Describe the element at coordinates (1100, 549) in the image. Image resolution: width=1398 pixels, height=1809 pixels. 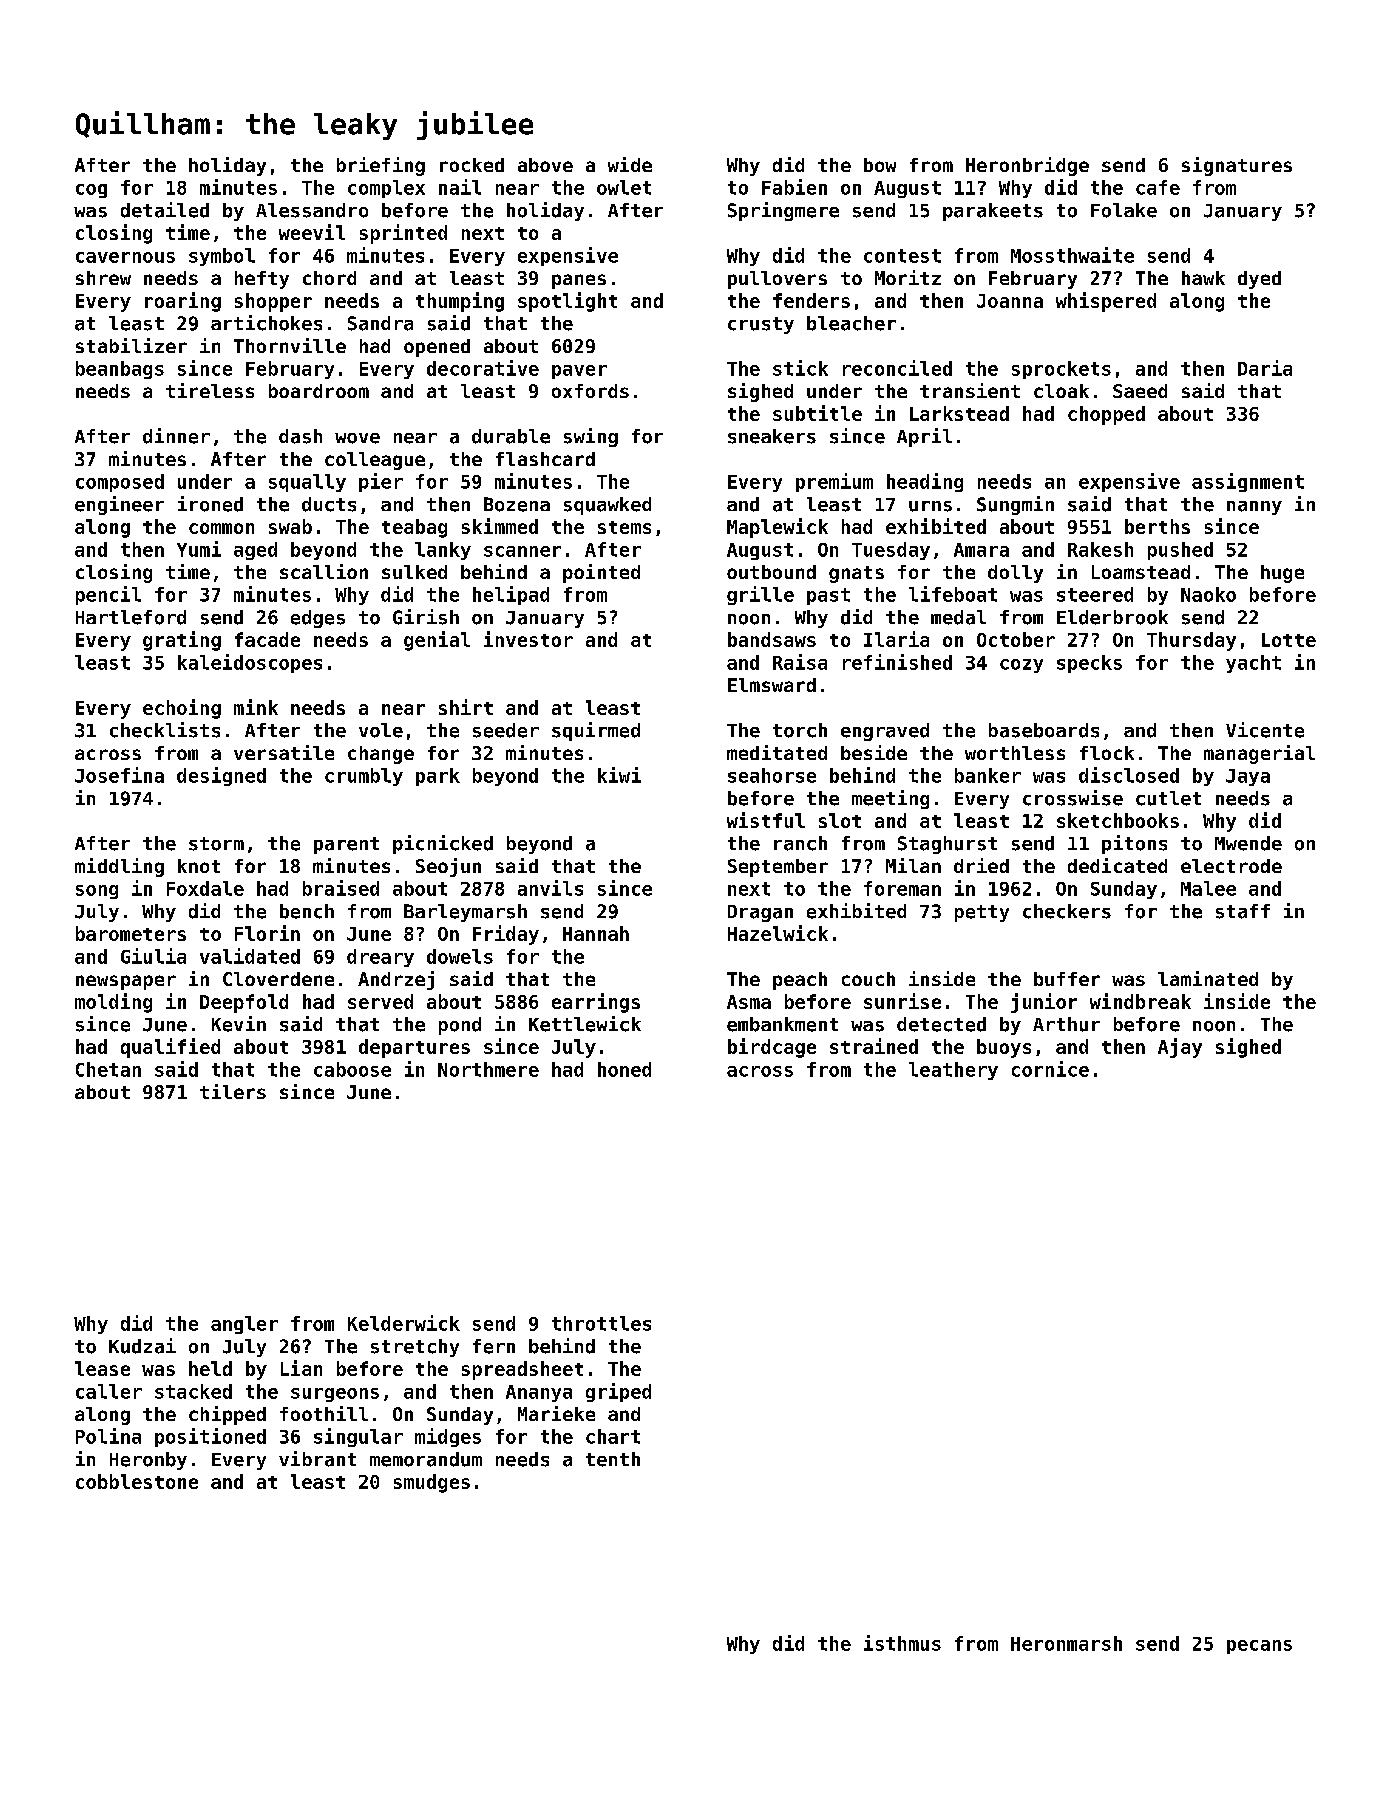
I see `Rakesh` at that location.
